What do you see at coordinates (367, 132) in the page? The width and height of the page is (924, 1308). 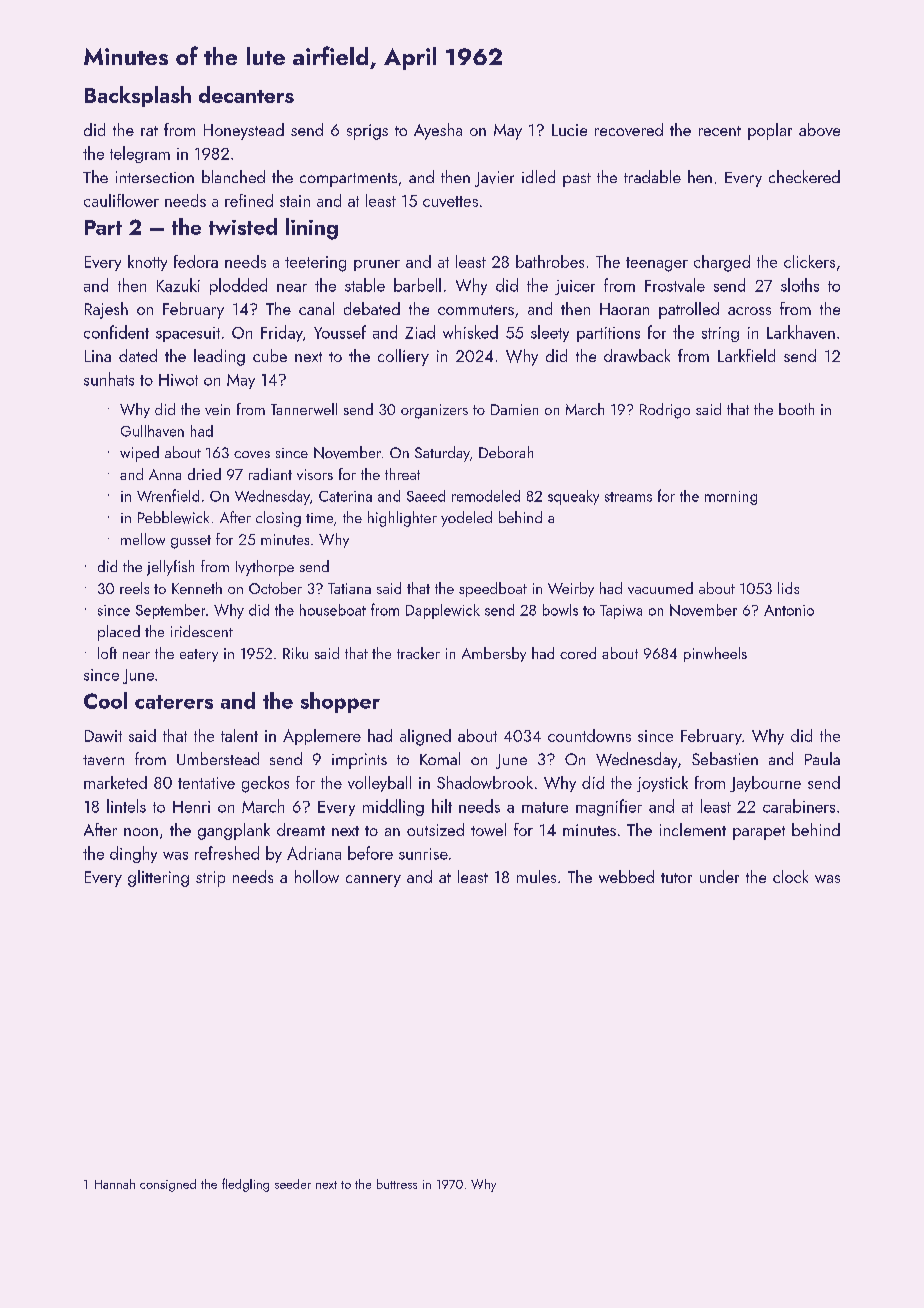 I see `sprigs` at bounding box center [367, 132].
